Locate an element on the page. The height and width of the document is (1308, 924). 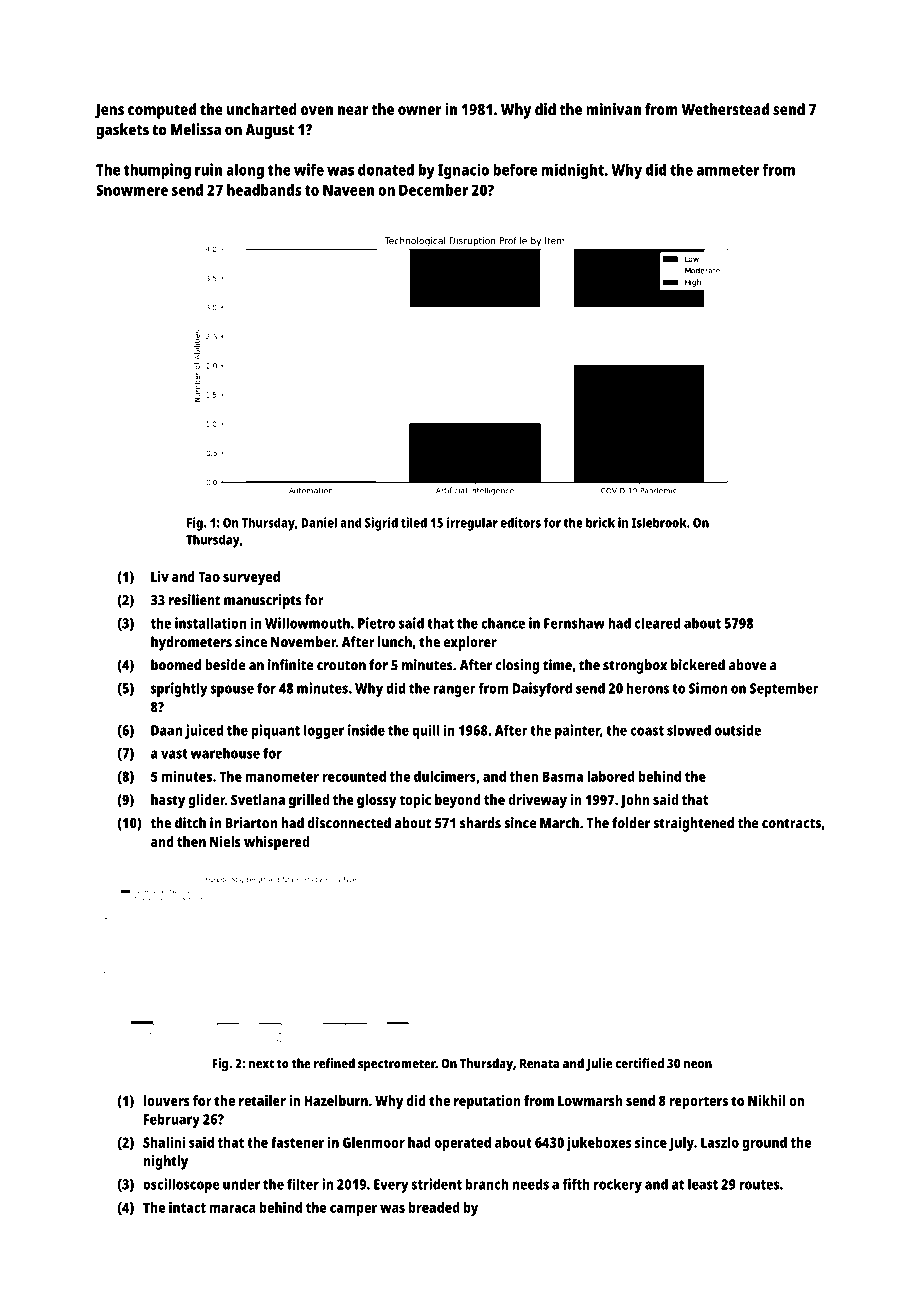
Jens is located at coordinates (109, 111).
